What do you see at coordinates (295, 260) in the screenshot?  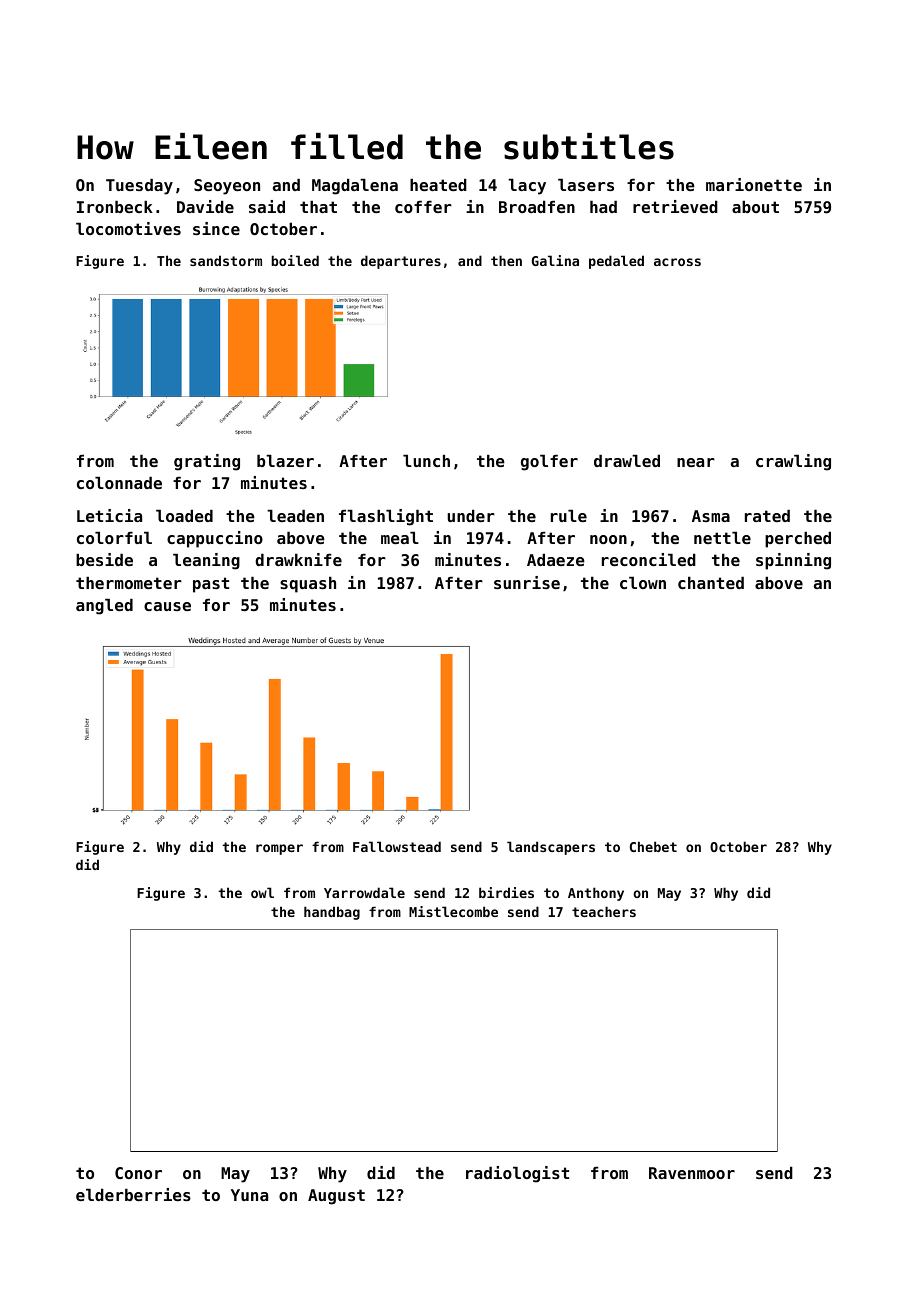 I see `boiled` at bounding box center [295, 260].
